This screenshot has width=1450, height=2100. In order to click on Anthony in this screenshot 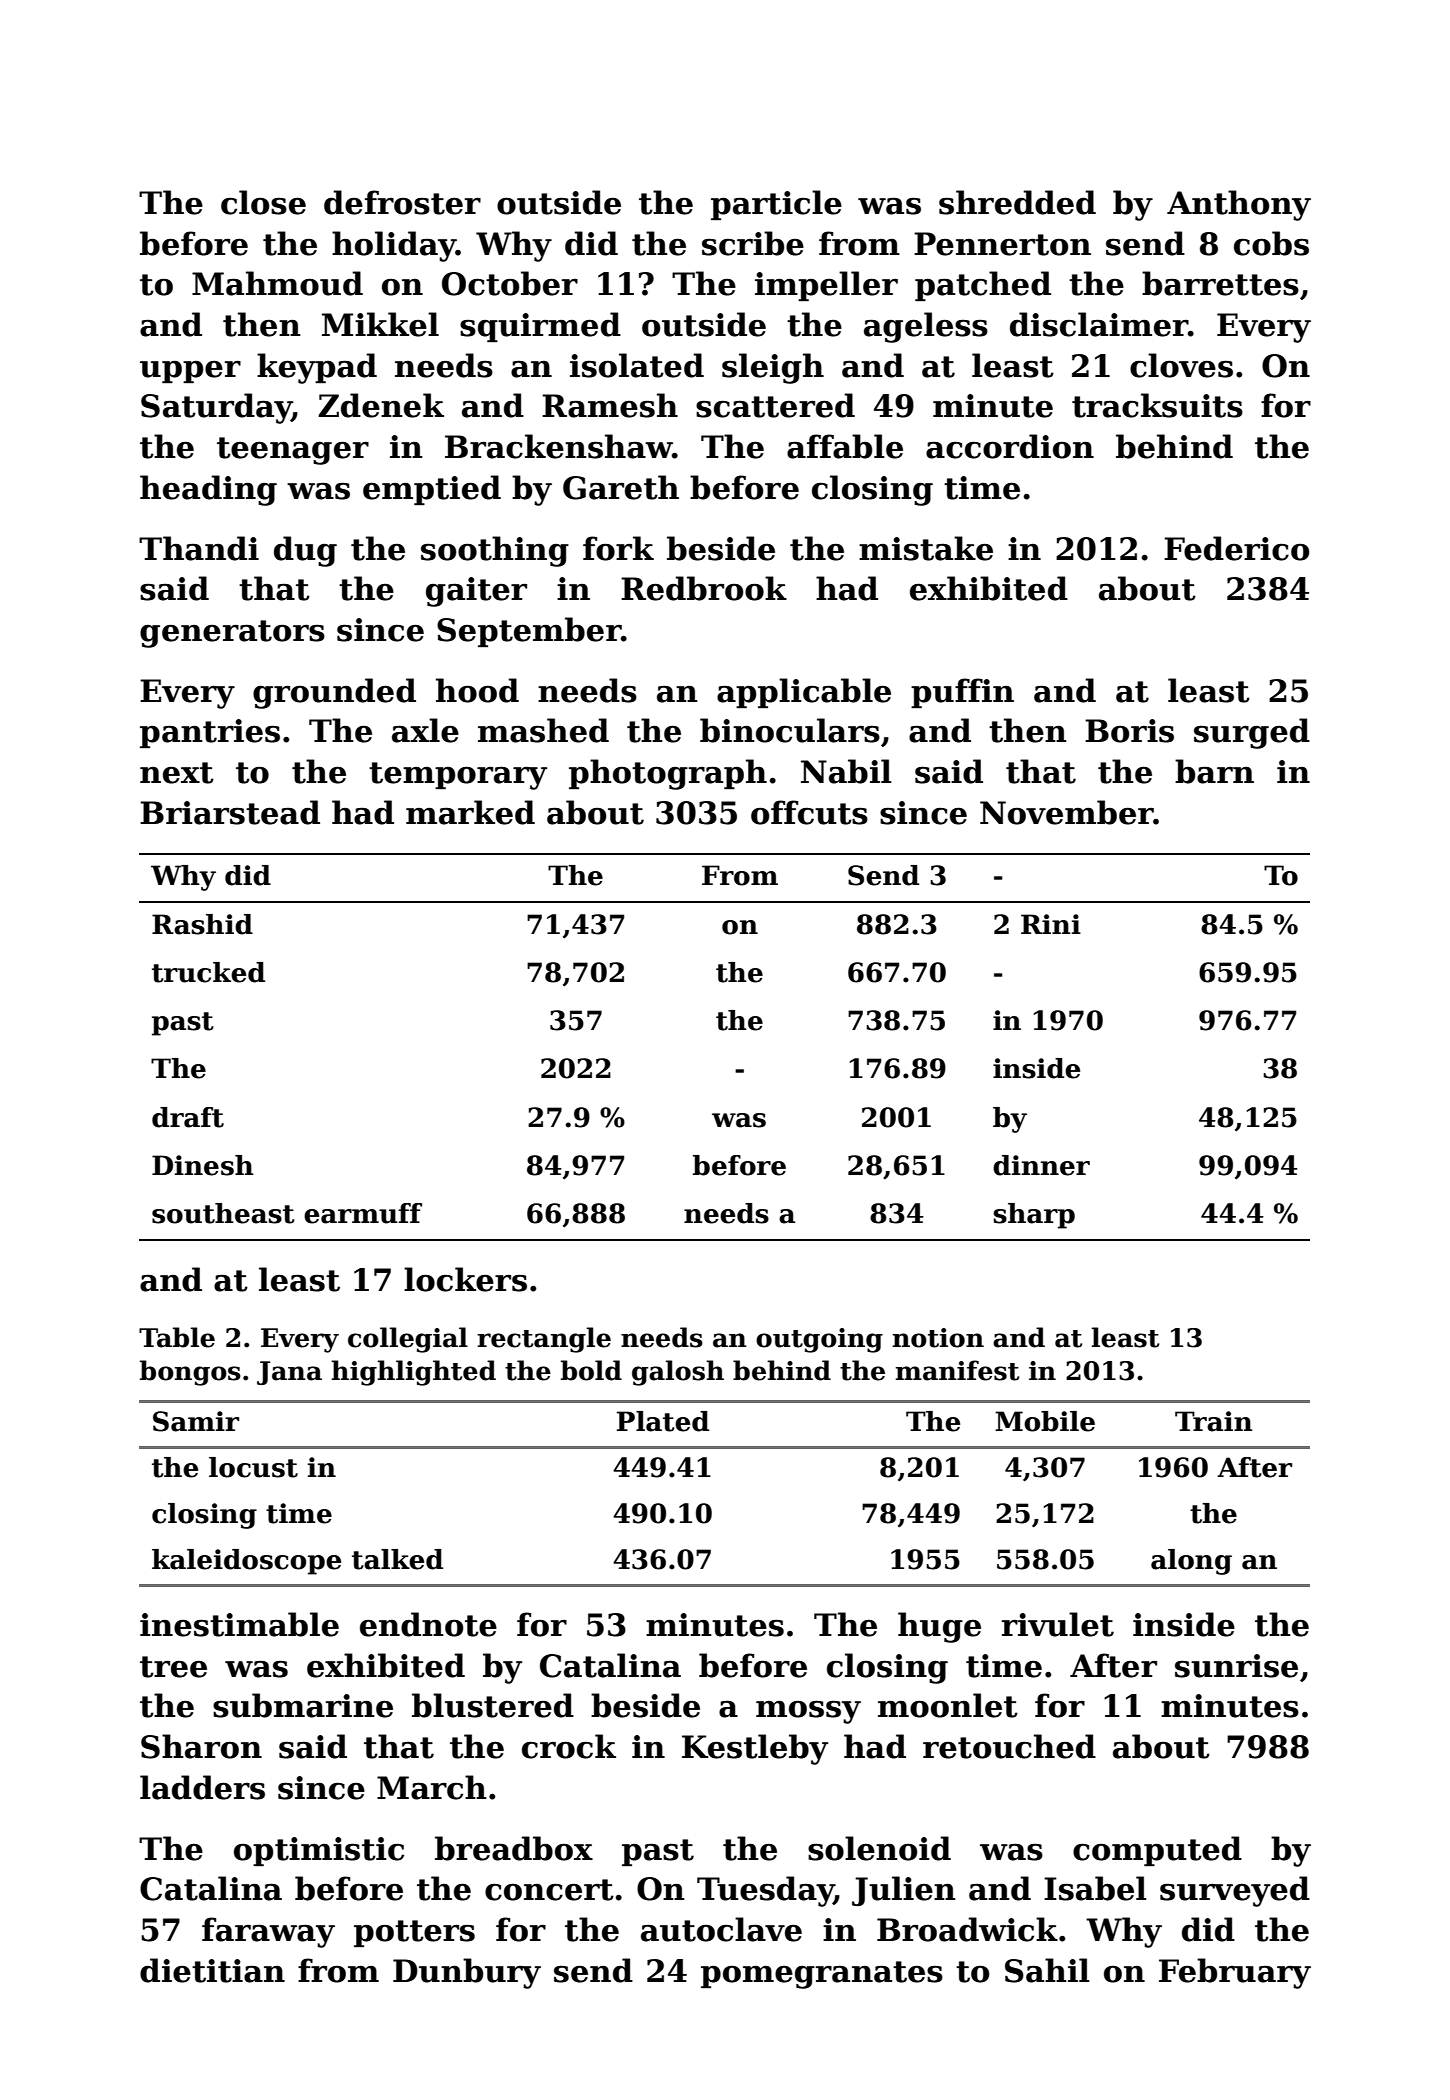, I will do `click(1239, 205)`.
